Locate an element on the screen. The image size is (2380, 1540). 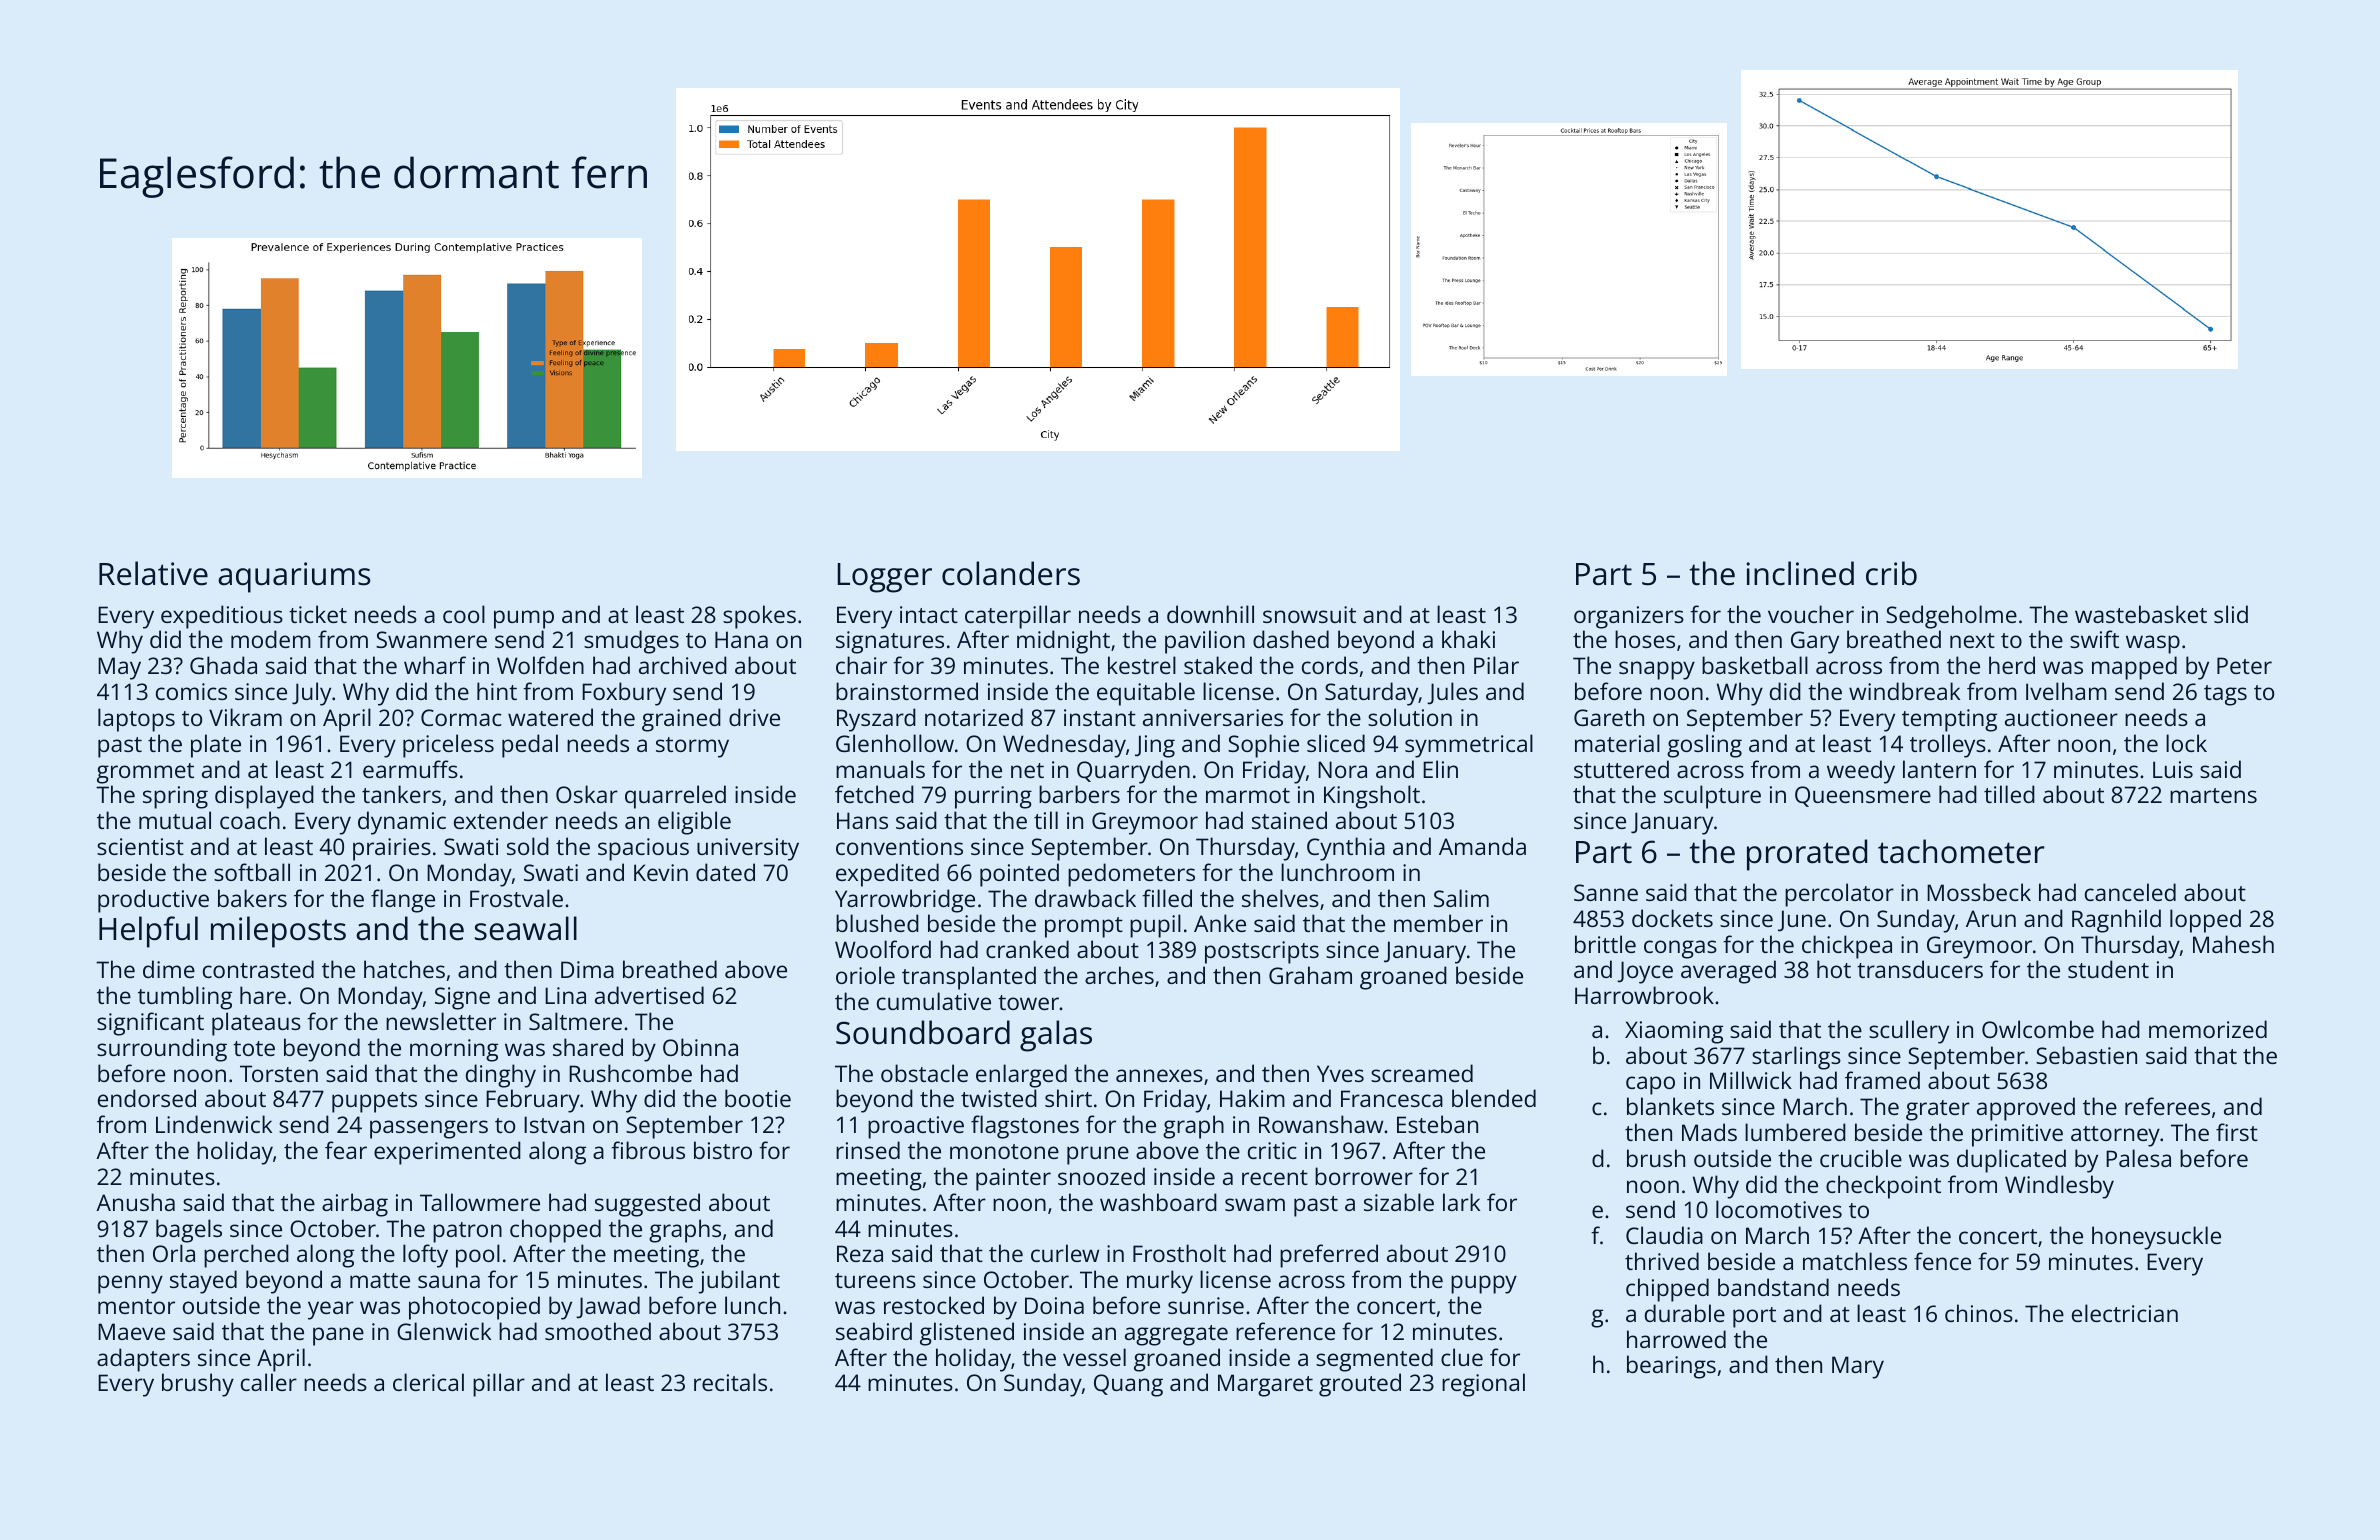
Queensmere is located at coordinates (1863, 796).
